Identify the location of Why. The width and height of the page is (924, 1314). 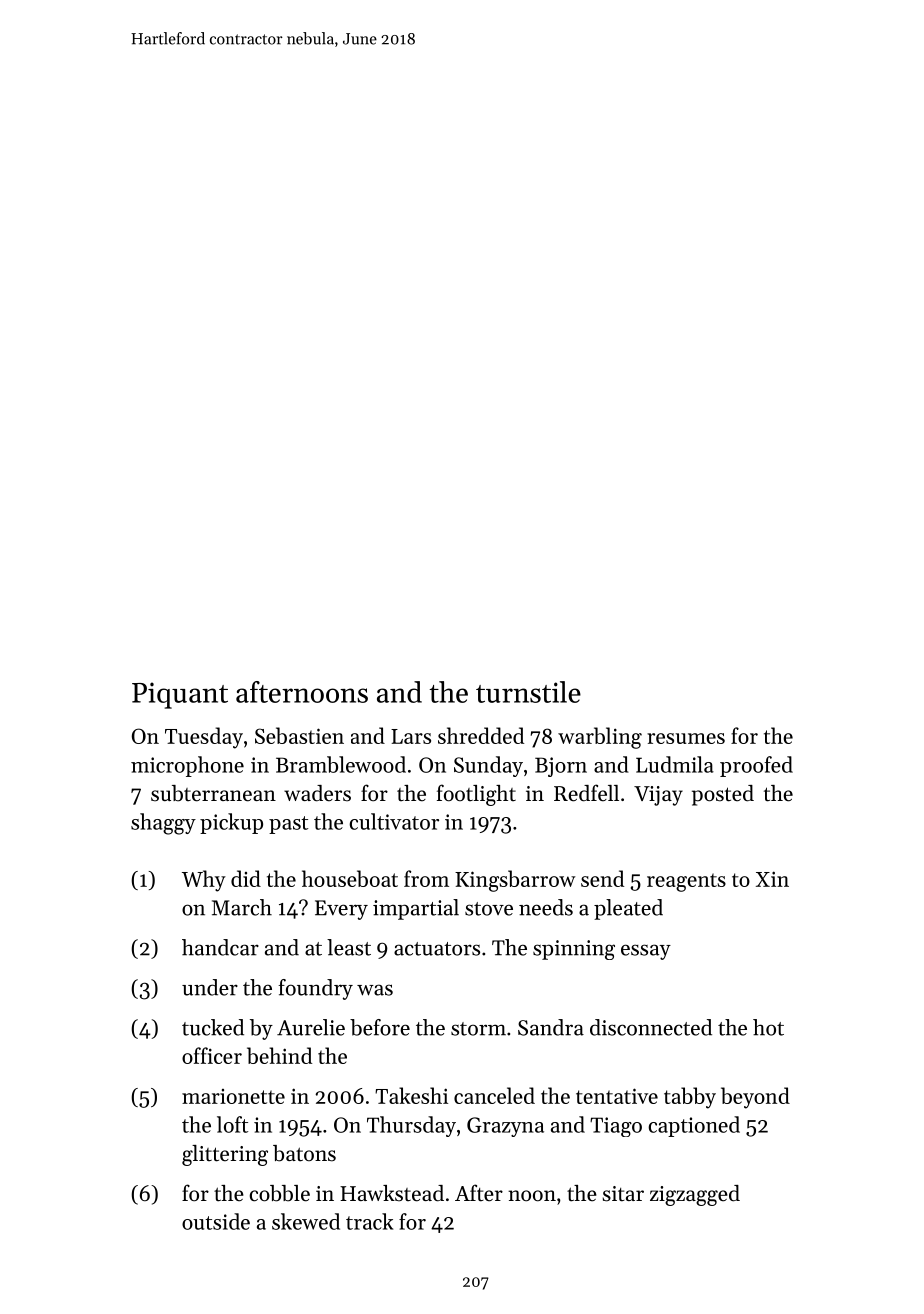
(204, 881).
